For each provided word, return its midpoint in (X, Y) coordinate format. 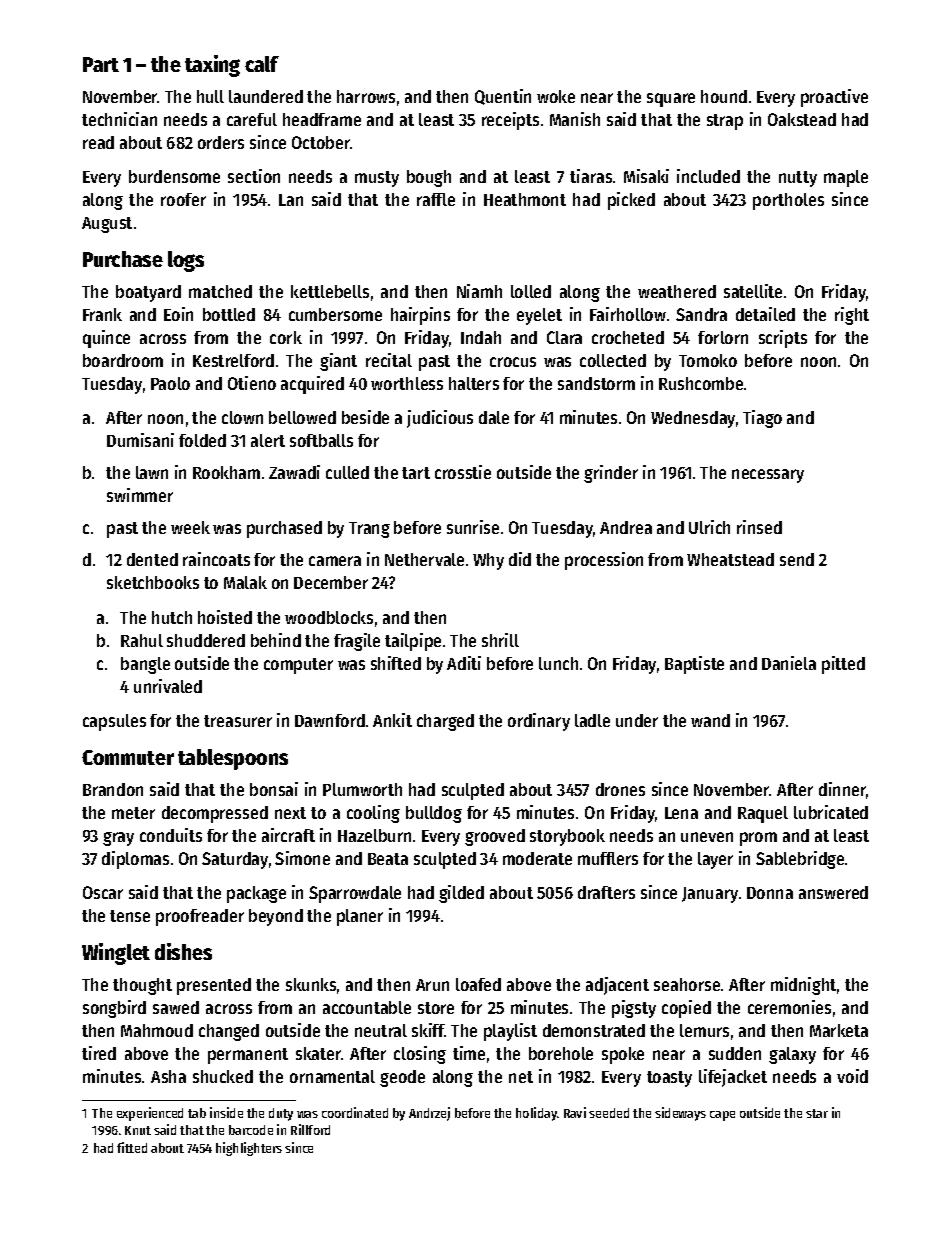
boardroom (123, 360)
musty (377, 179)
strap (725, 122)
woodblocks (329, 617)
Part (101, 64)
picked (631, 201)
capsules (114, 722)
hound (724, 96)
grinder (611, 474)
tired (99, 1053)
